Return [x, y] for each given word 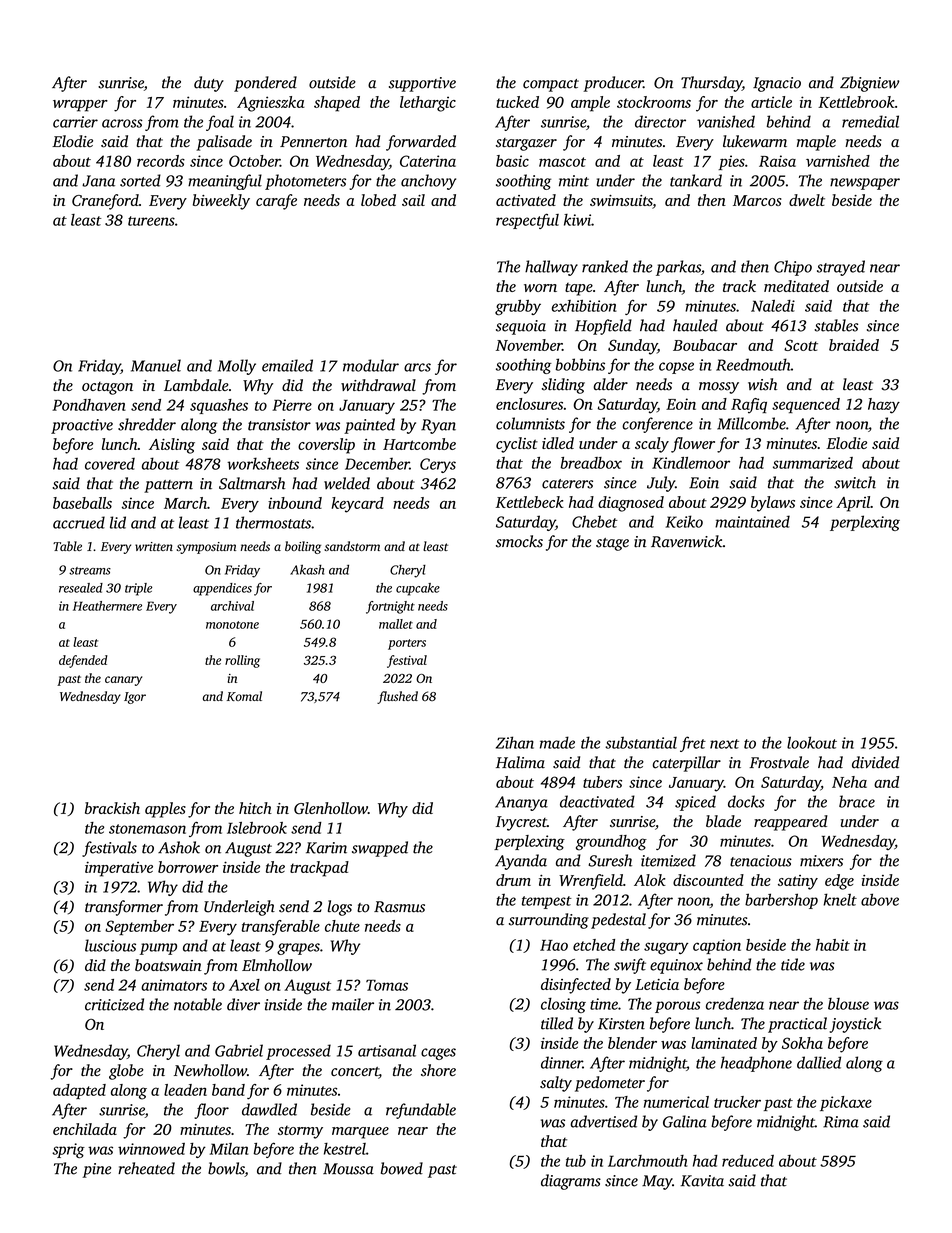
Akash [307, 570]
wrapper [80, 106]
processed [298, 1052]
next [724, 744]
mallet [396, 624]
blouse [848, 1004]
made [557, 742]
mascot [562, 162]
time [604, 1004]
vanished [726, 121]
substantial [641, 742]
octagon [107, 388]
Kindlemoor [691, 463]
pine [96, 1170]
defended [83, 661]
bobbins [580, 364]
